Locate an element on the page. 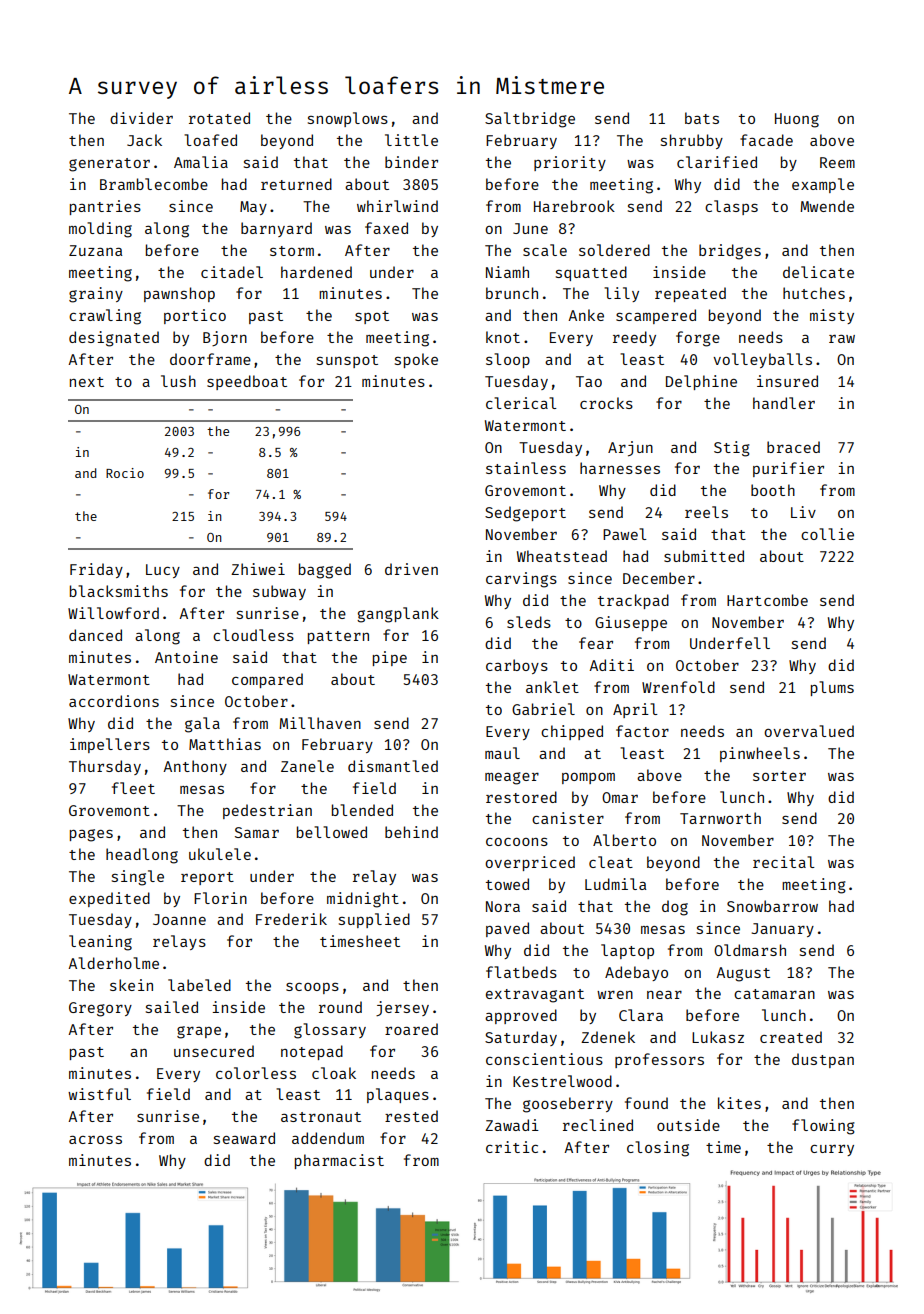 This image has width=924, height=1314. Snowbarrow is located at coordinates (772, 906).
